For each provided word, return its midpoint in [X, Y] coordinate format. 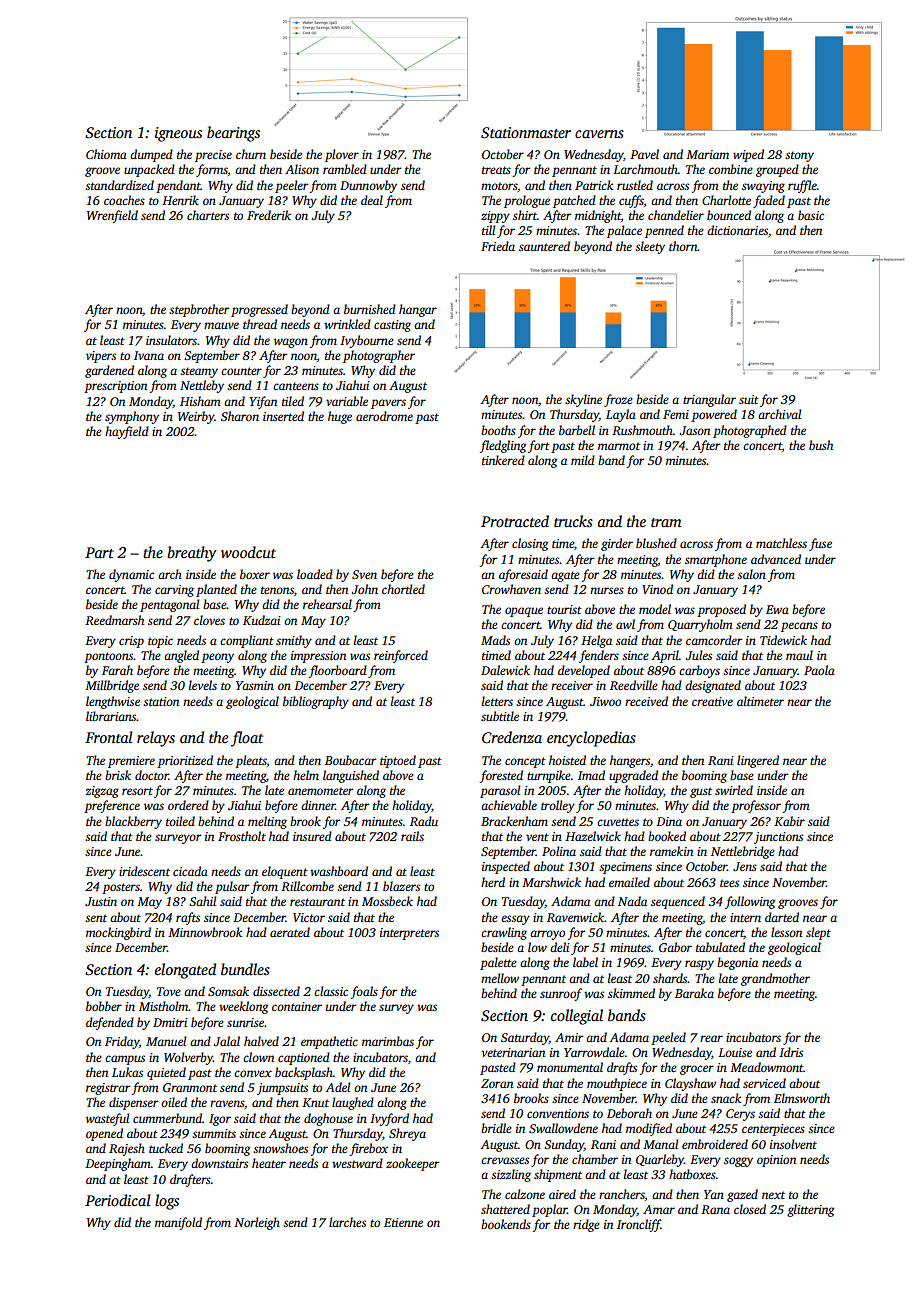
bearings [233, 134]
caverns [599, 134]
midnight [598, 216]
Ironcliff [639, 1225]
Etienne [403, 1222]
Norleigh [257, 1223]
